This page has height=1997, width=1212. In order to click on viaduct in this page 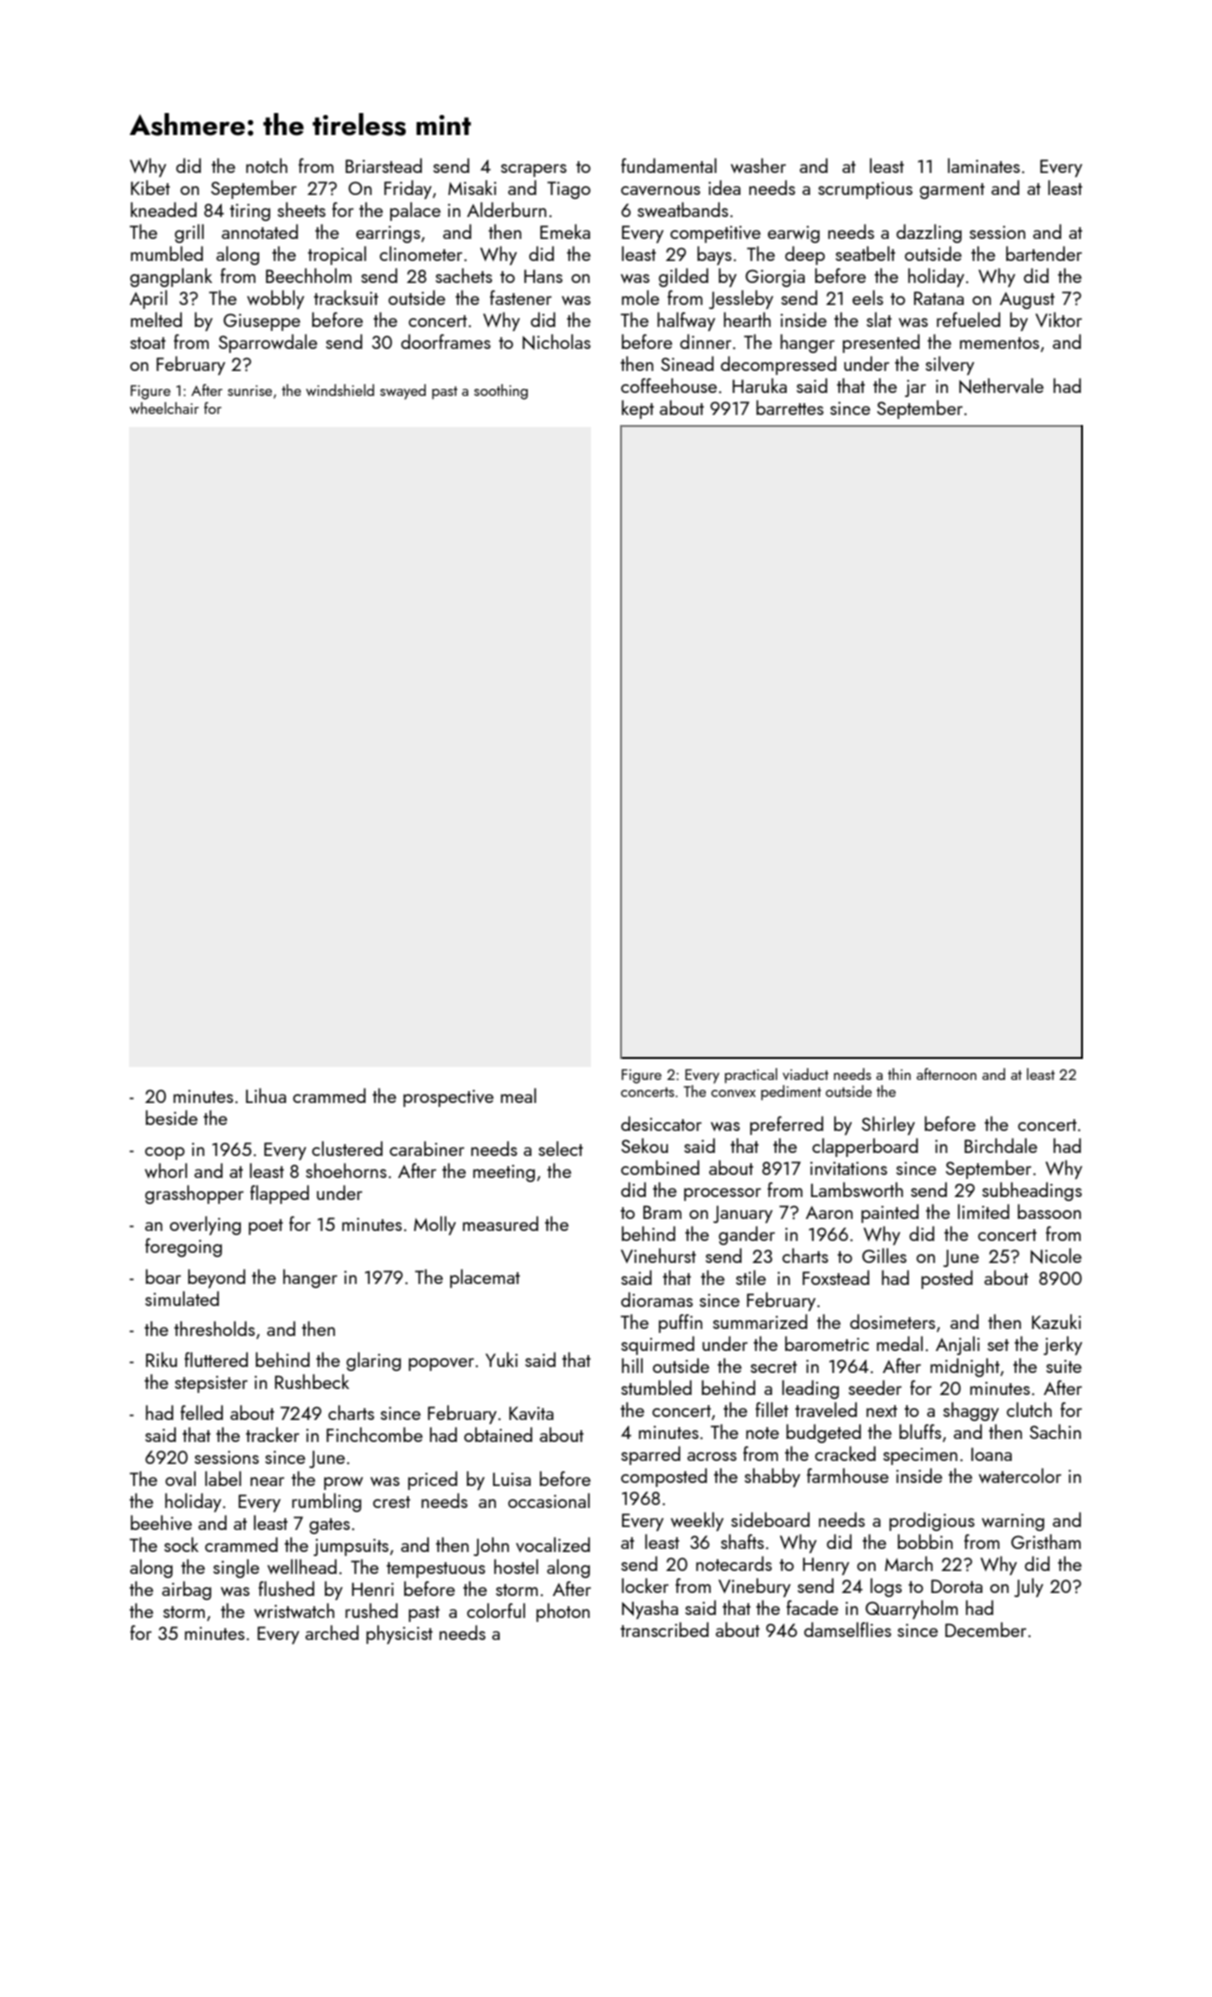, I will do `click(806, 1074)`.
